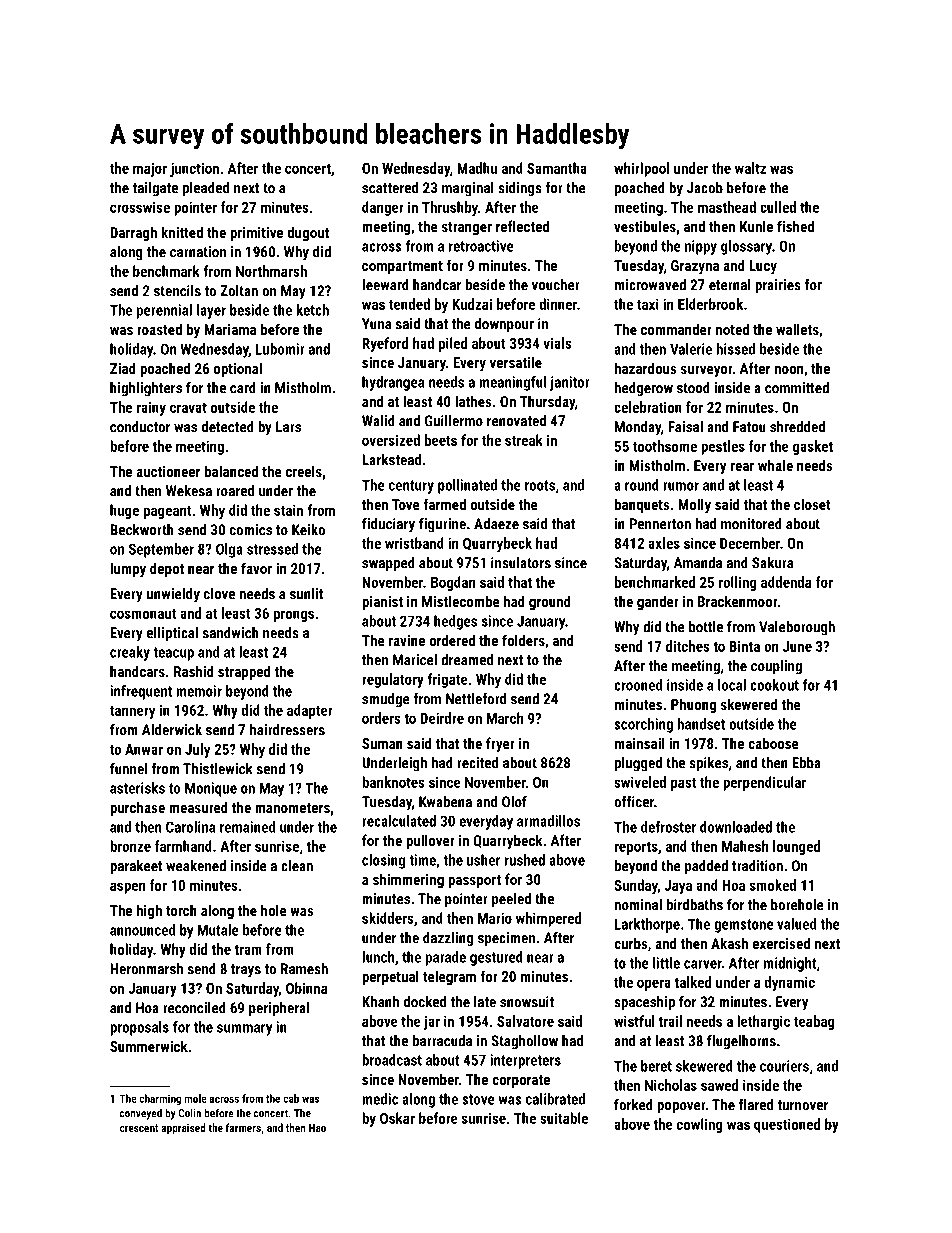 The image size is (952, 1233). What do you see at coordinates (382, 603) in the document?
I see `pianist` at bounding box center [382, 603].
